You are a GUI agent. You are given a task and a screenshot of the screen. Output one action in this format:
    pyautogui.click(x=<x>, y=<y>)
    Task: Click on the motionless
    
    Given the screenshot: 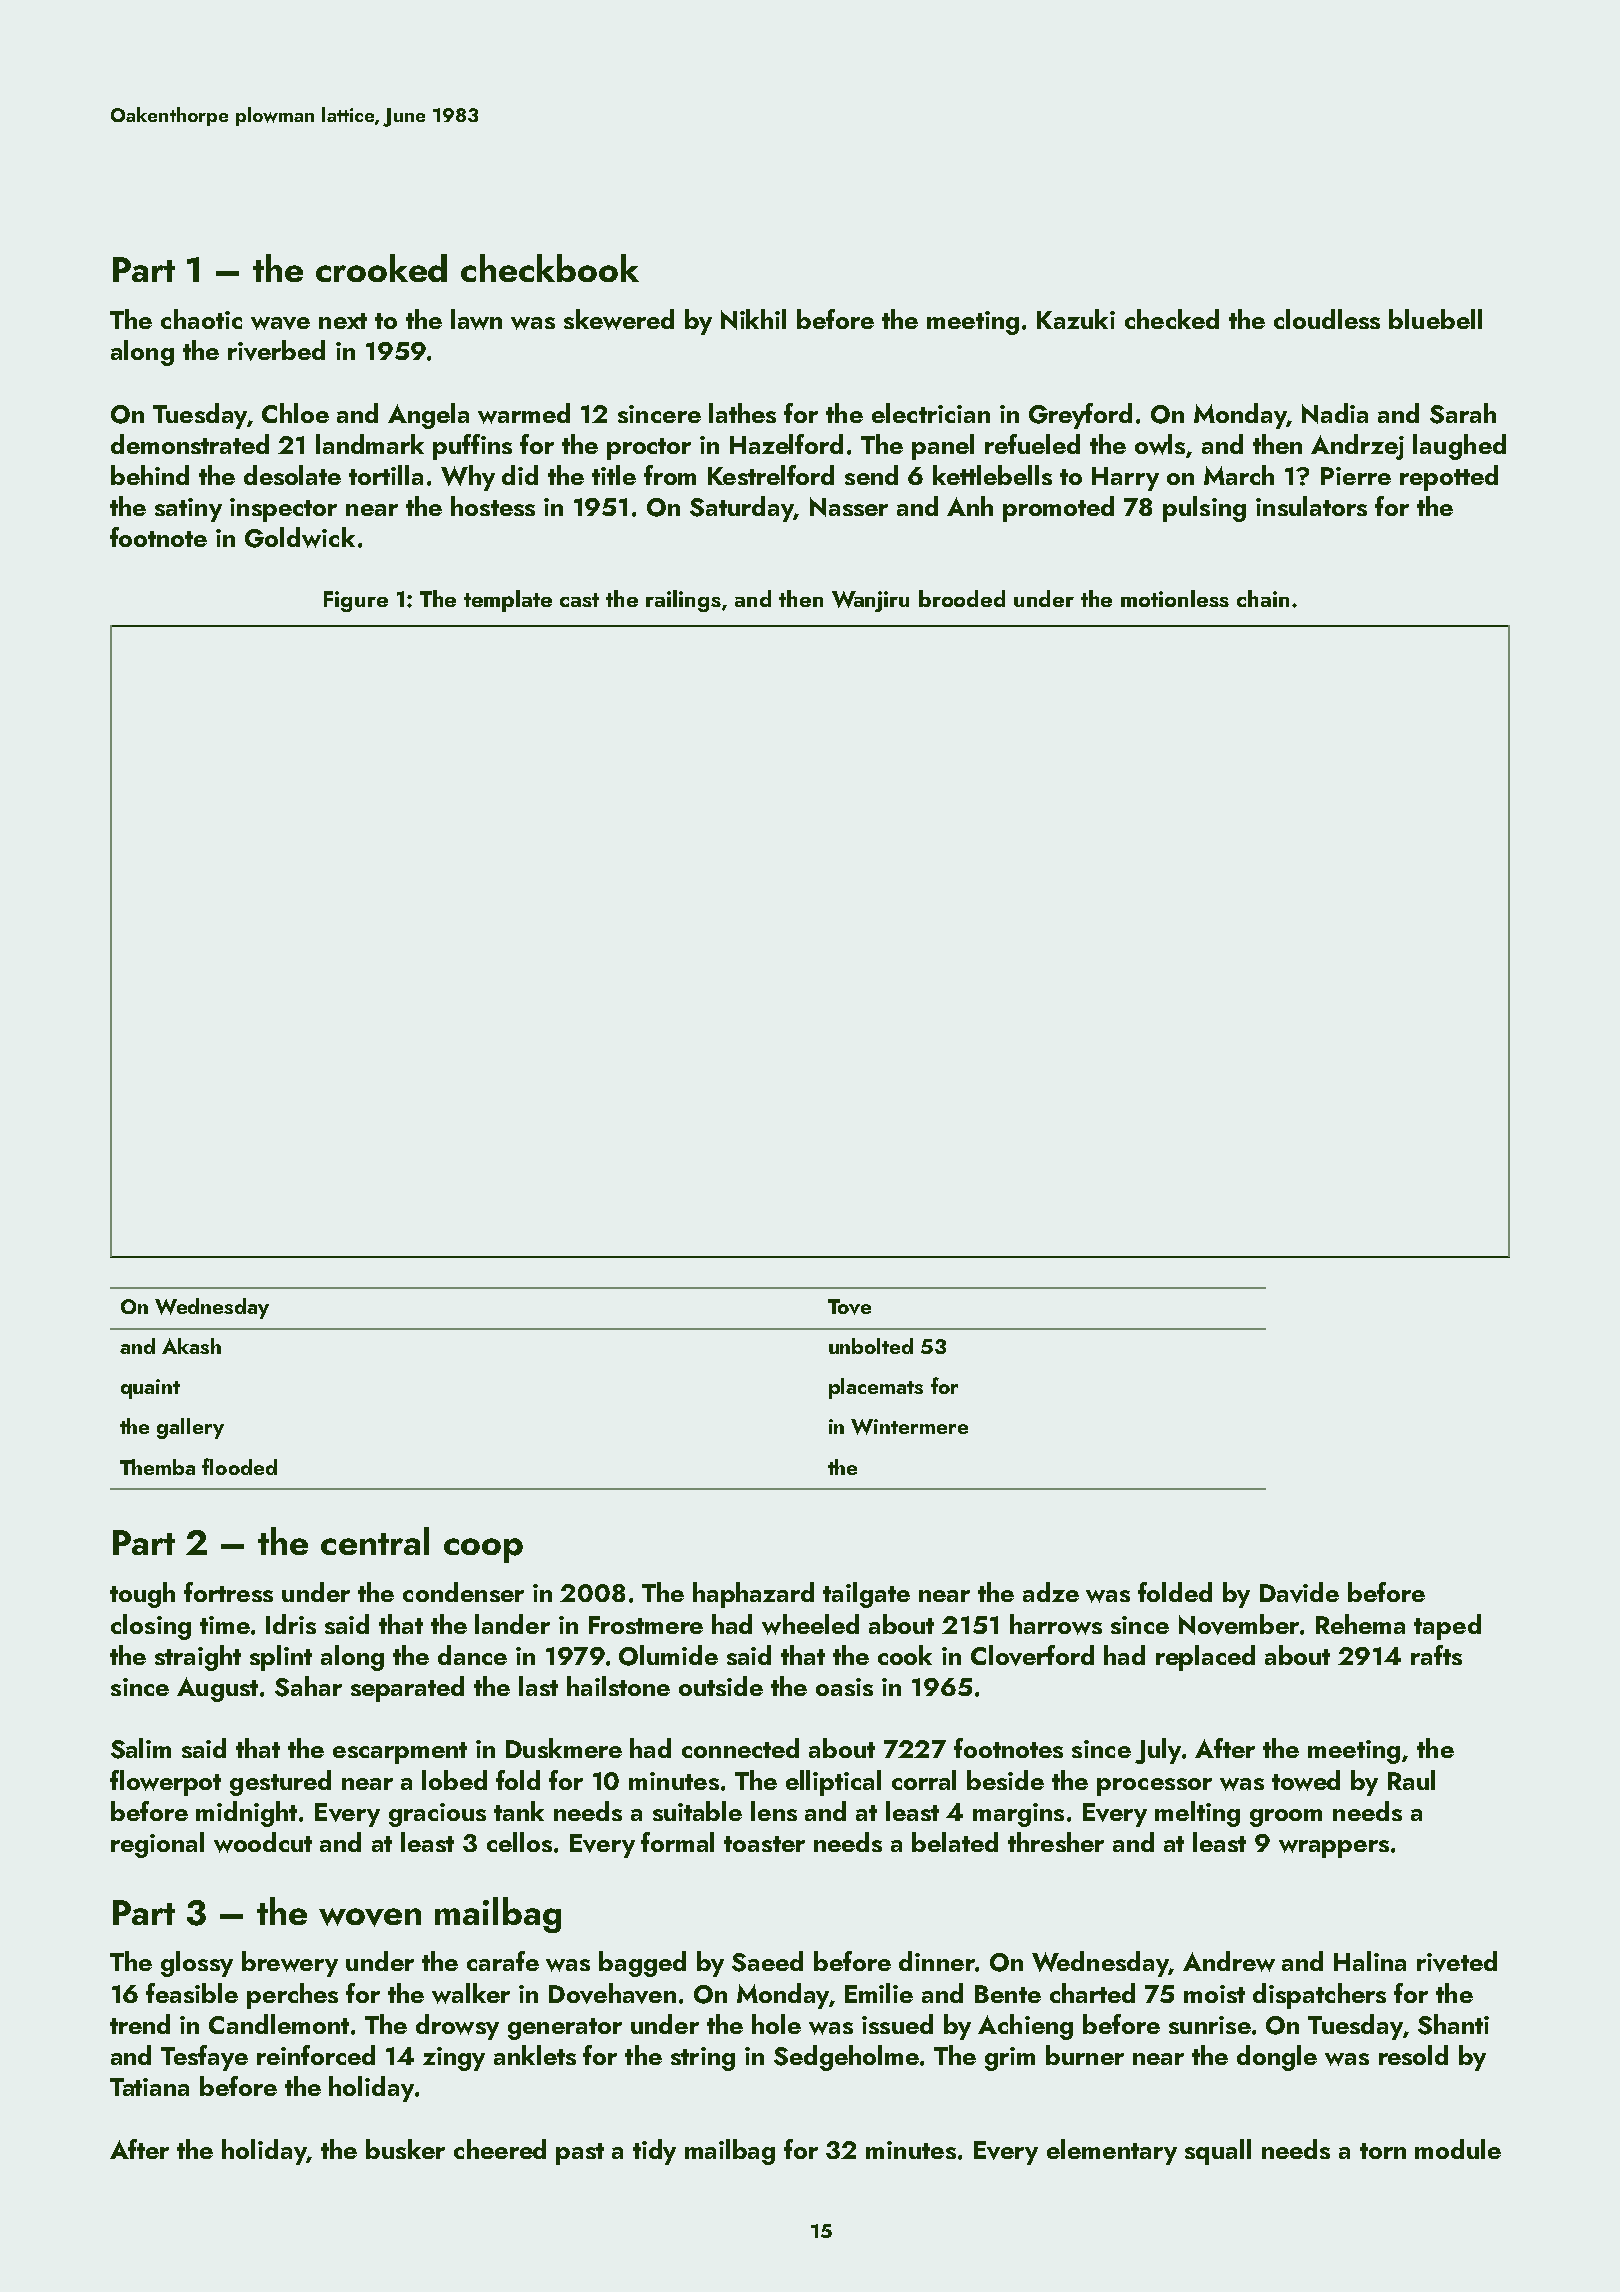 What is the action you would take?
    pyautogui.click(x=1175, y=598)
